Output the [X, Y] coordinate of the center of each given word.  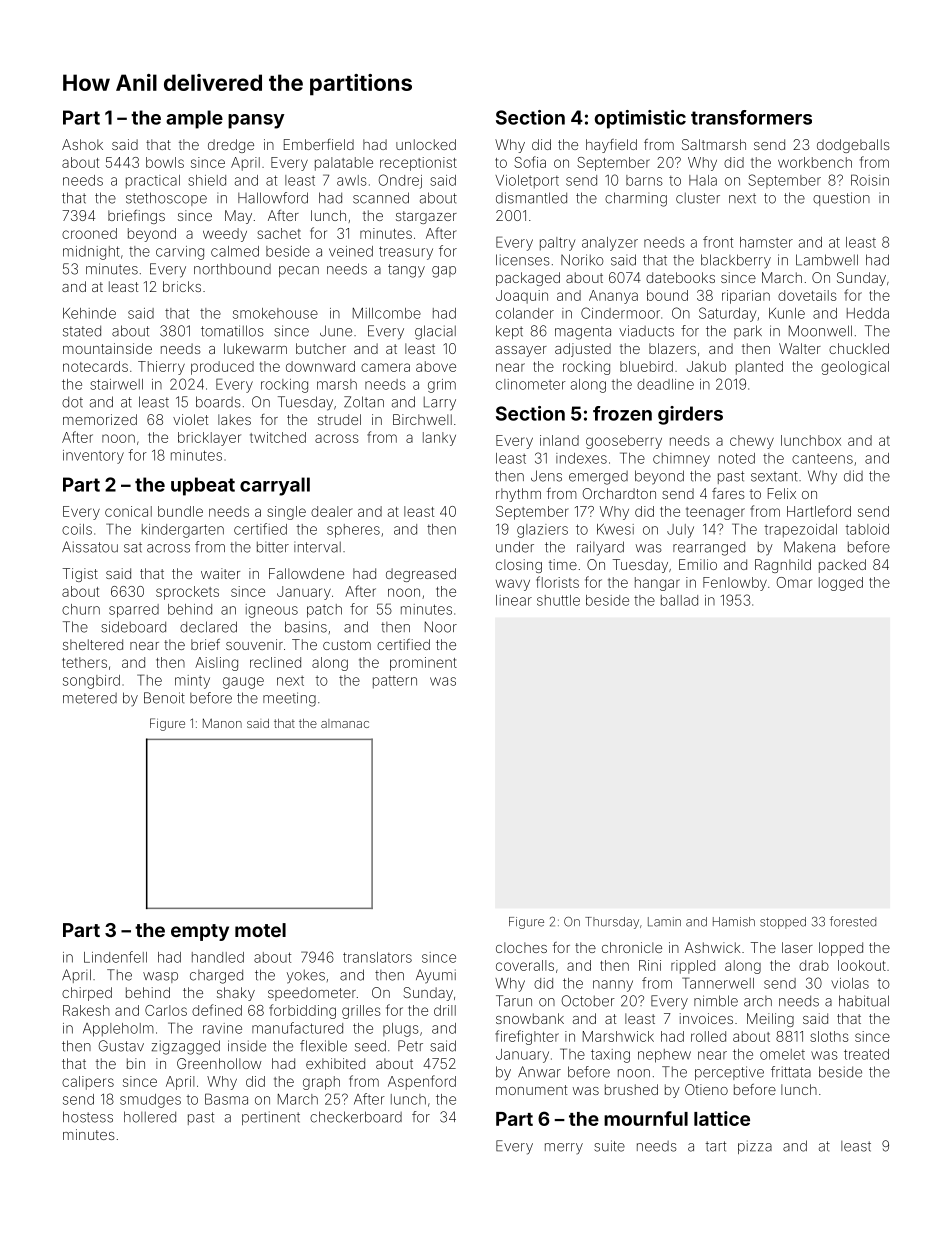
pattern [395, 682]
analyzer [610, 244]
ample [194, 119]
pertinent [271, 1118]
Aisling [216, 664]
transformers [751, 117]
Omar [794, 582]
